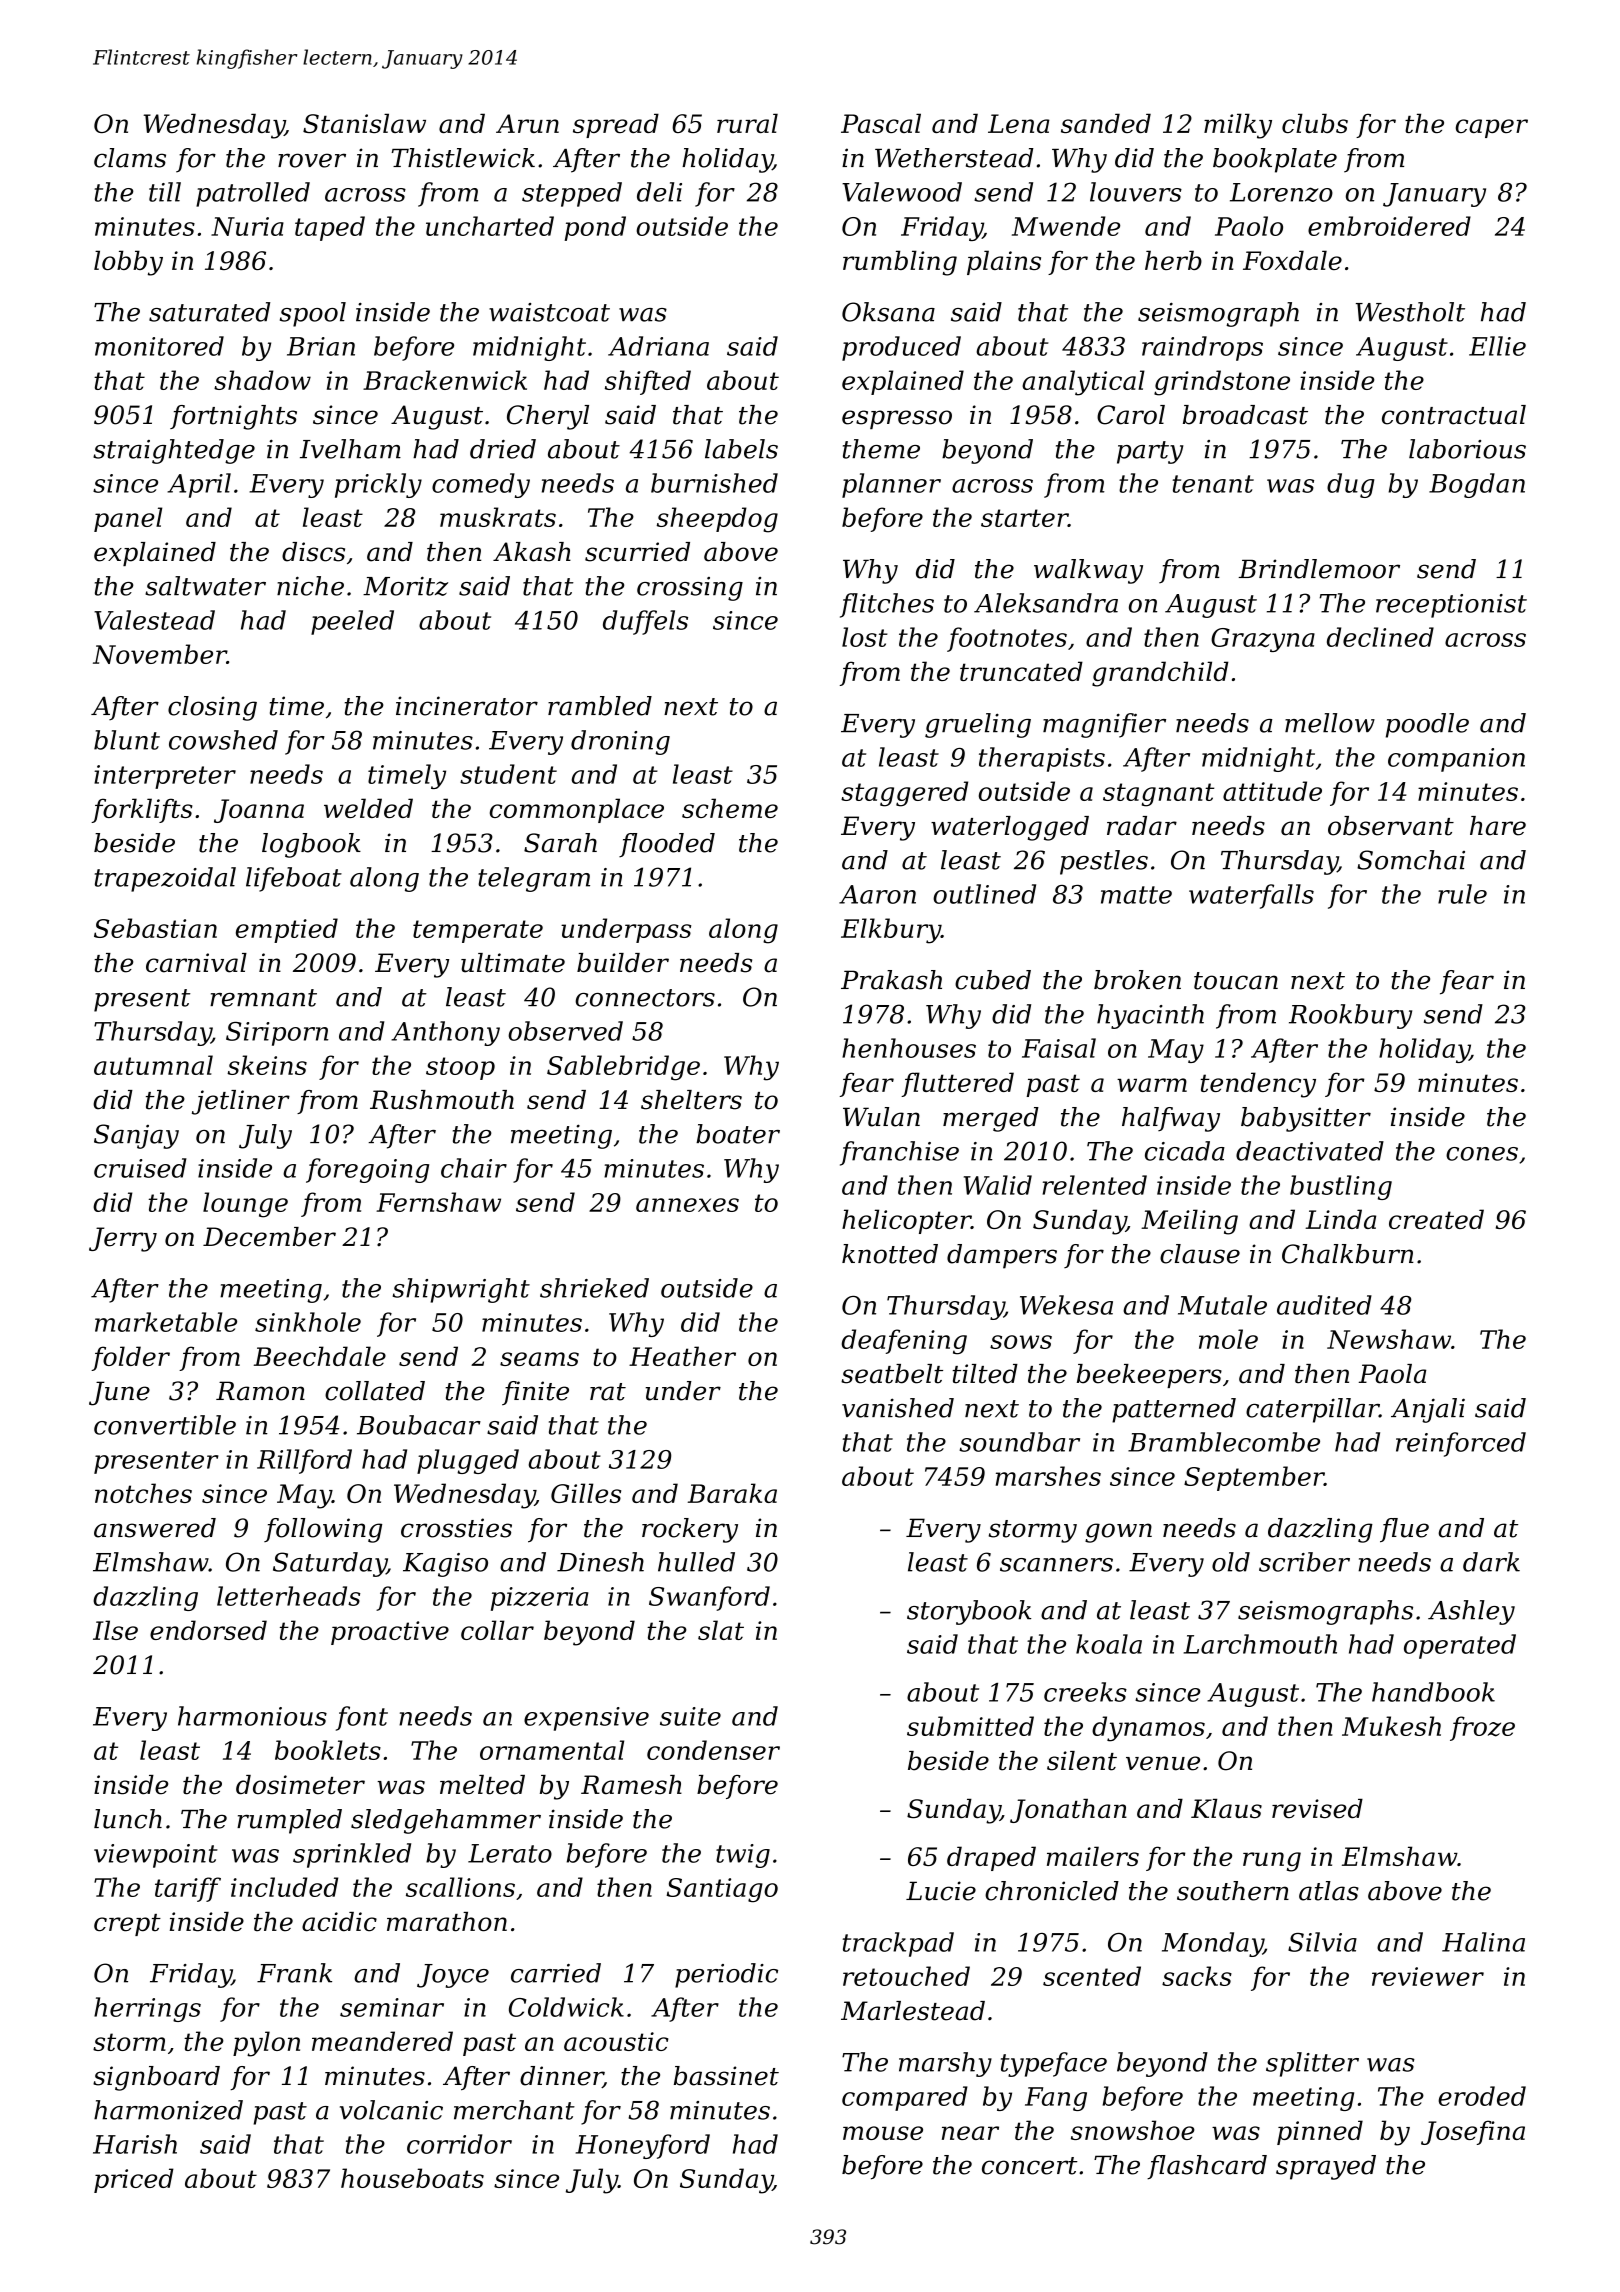 The width and height of the screenshot is (1620, 2292). Describe the element at coordinates (140, 1168) in the screenshot. I see `cruised` at that location.
